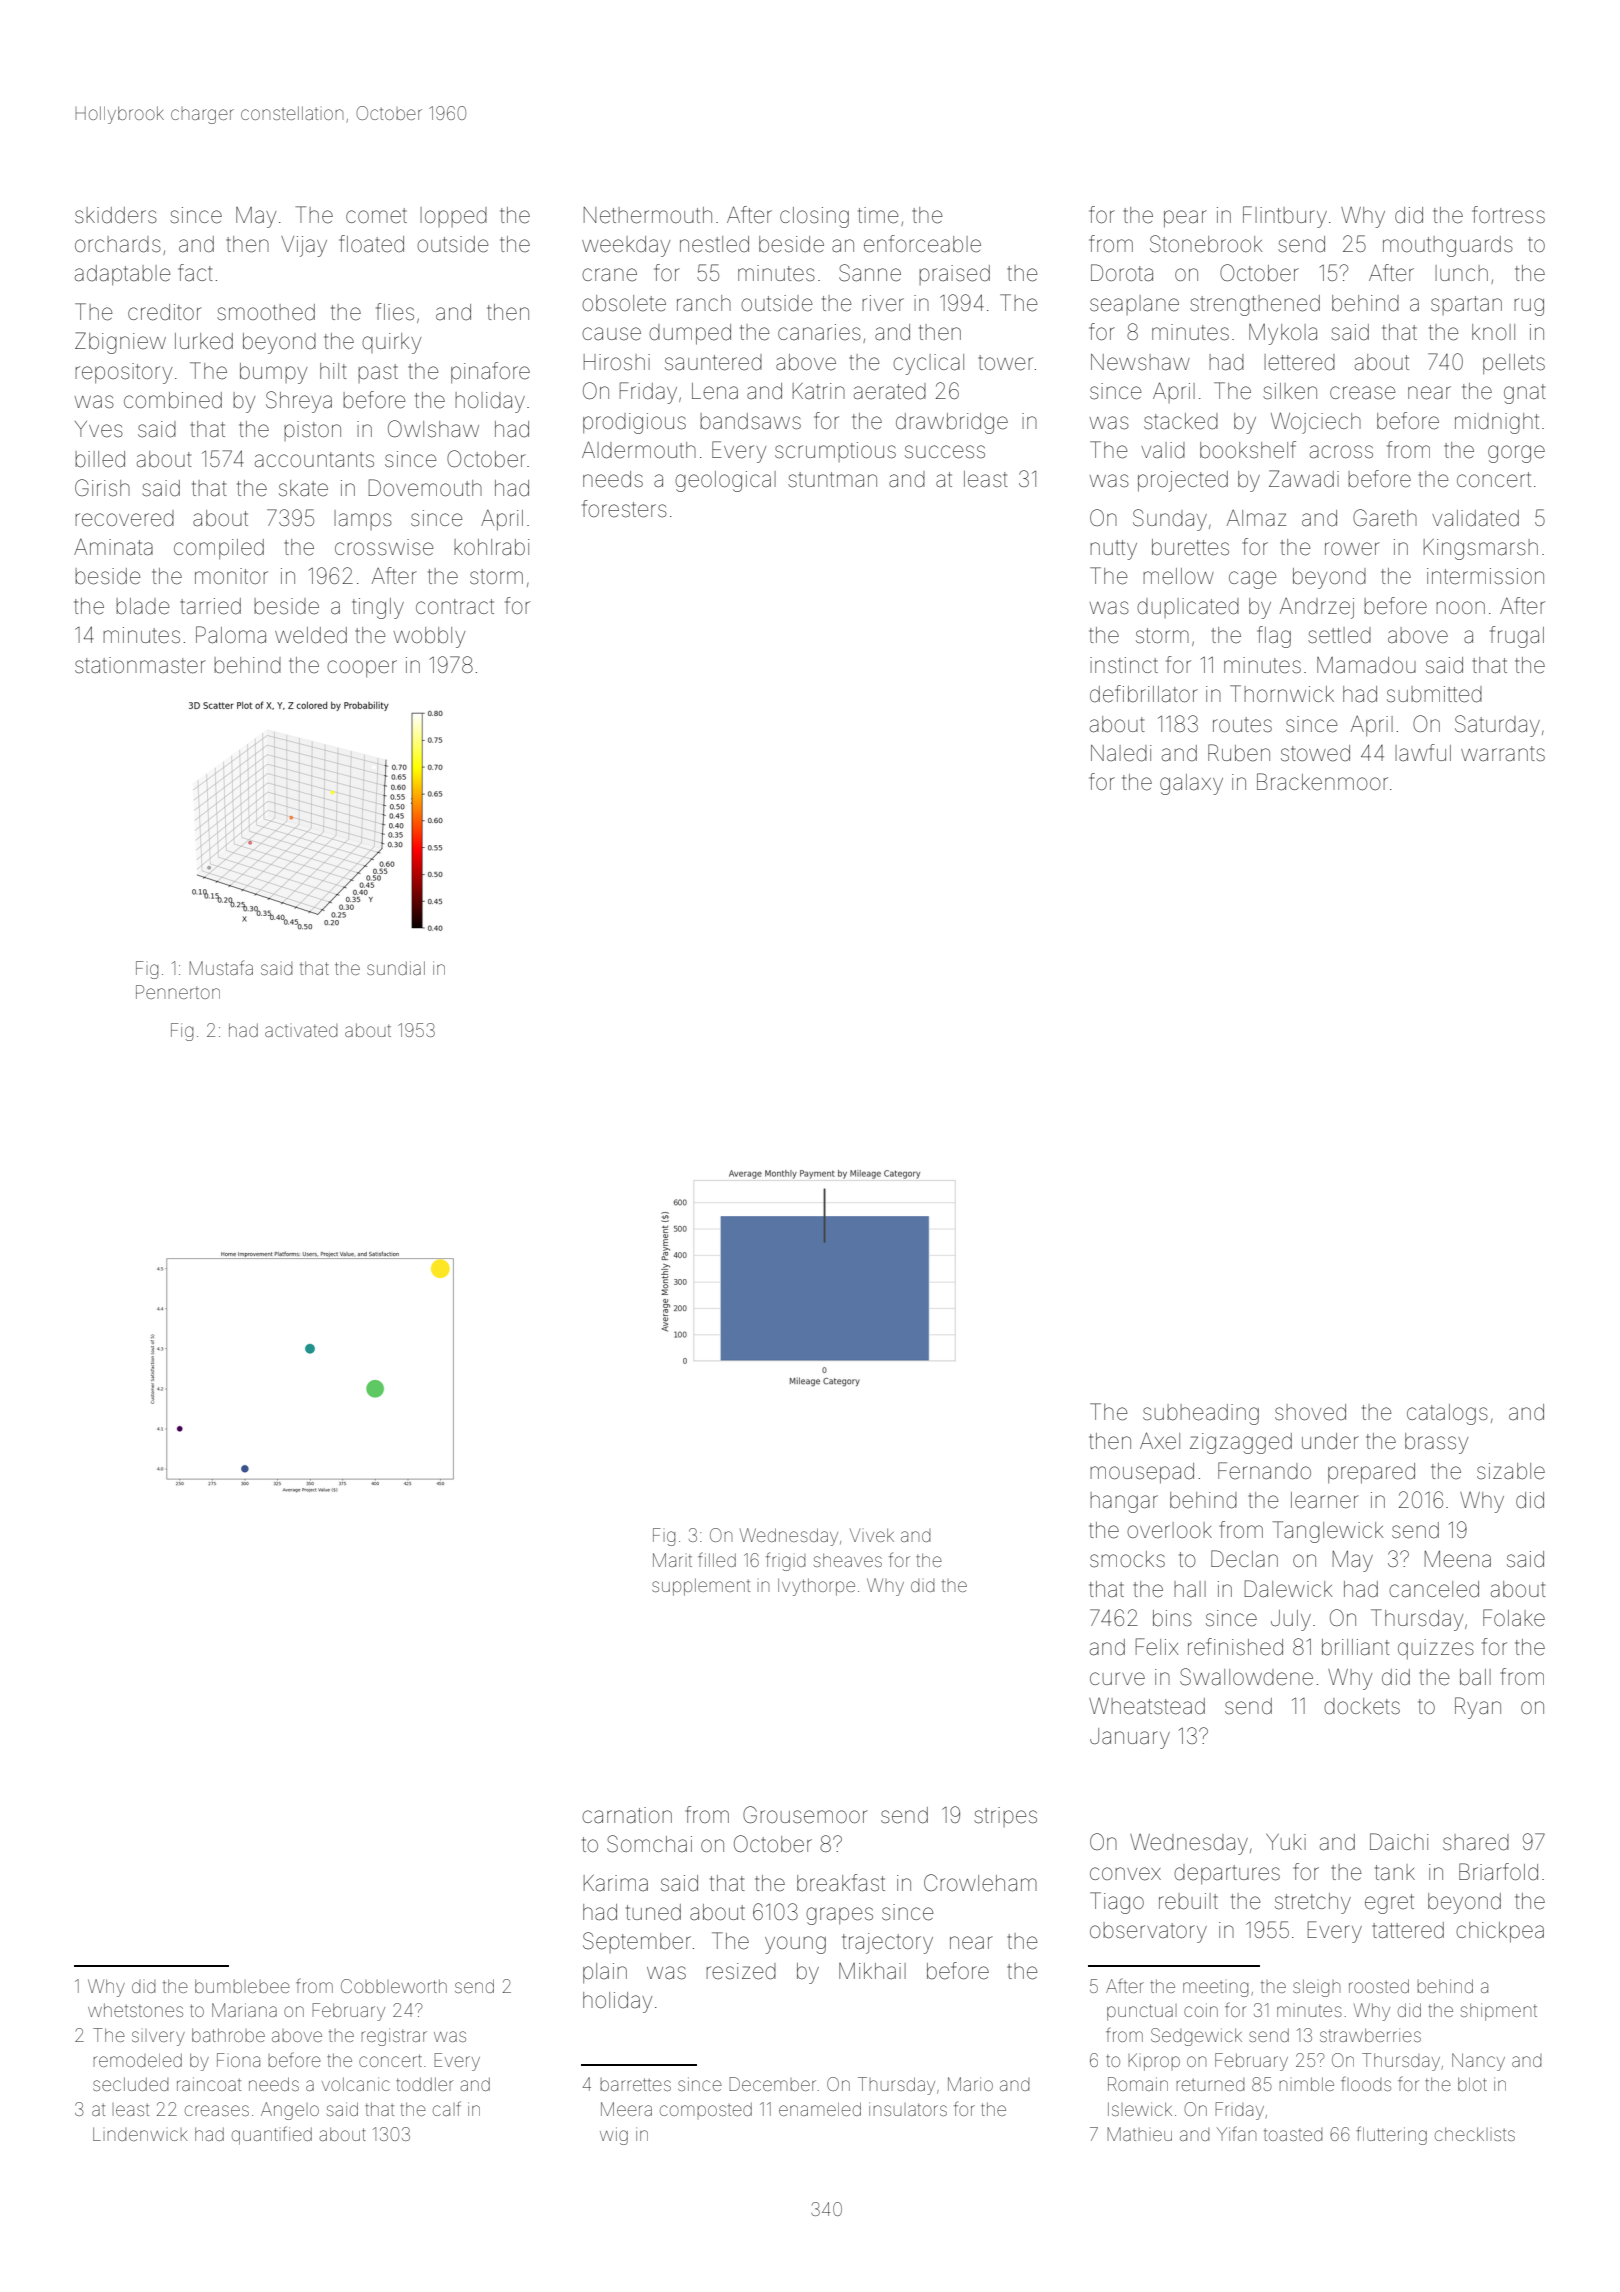 The height and width of the screenshot is (2292, 1620). I want to click on fortress, so click(1508, 215).
